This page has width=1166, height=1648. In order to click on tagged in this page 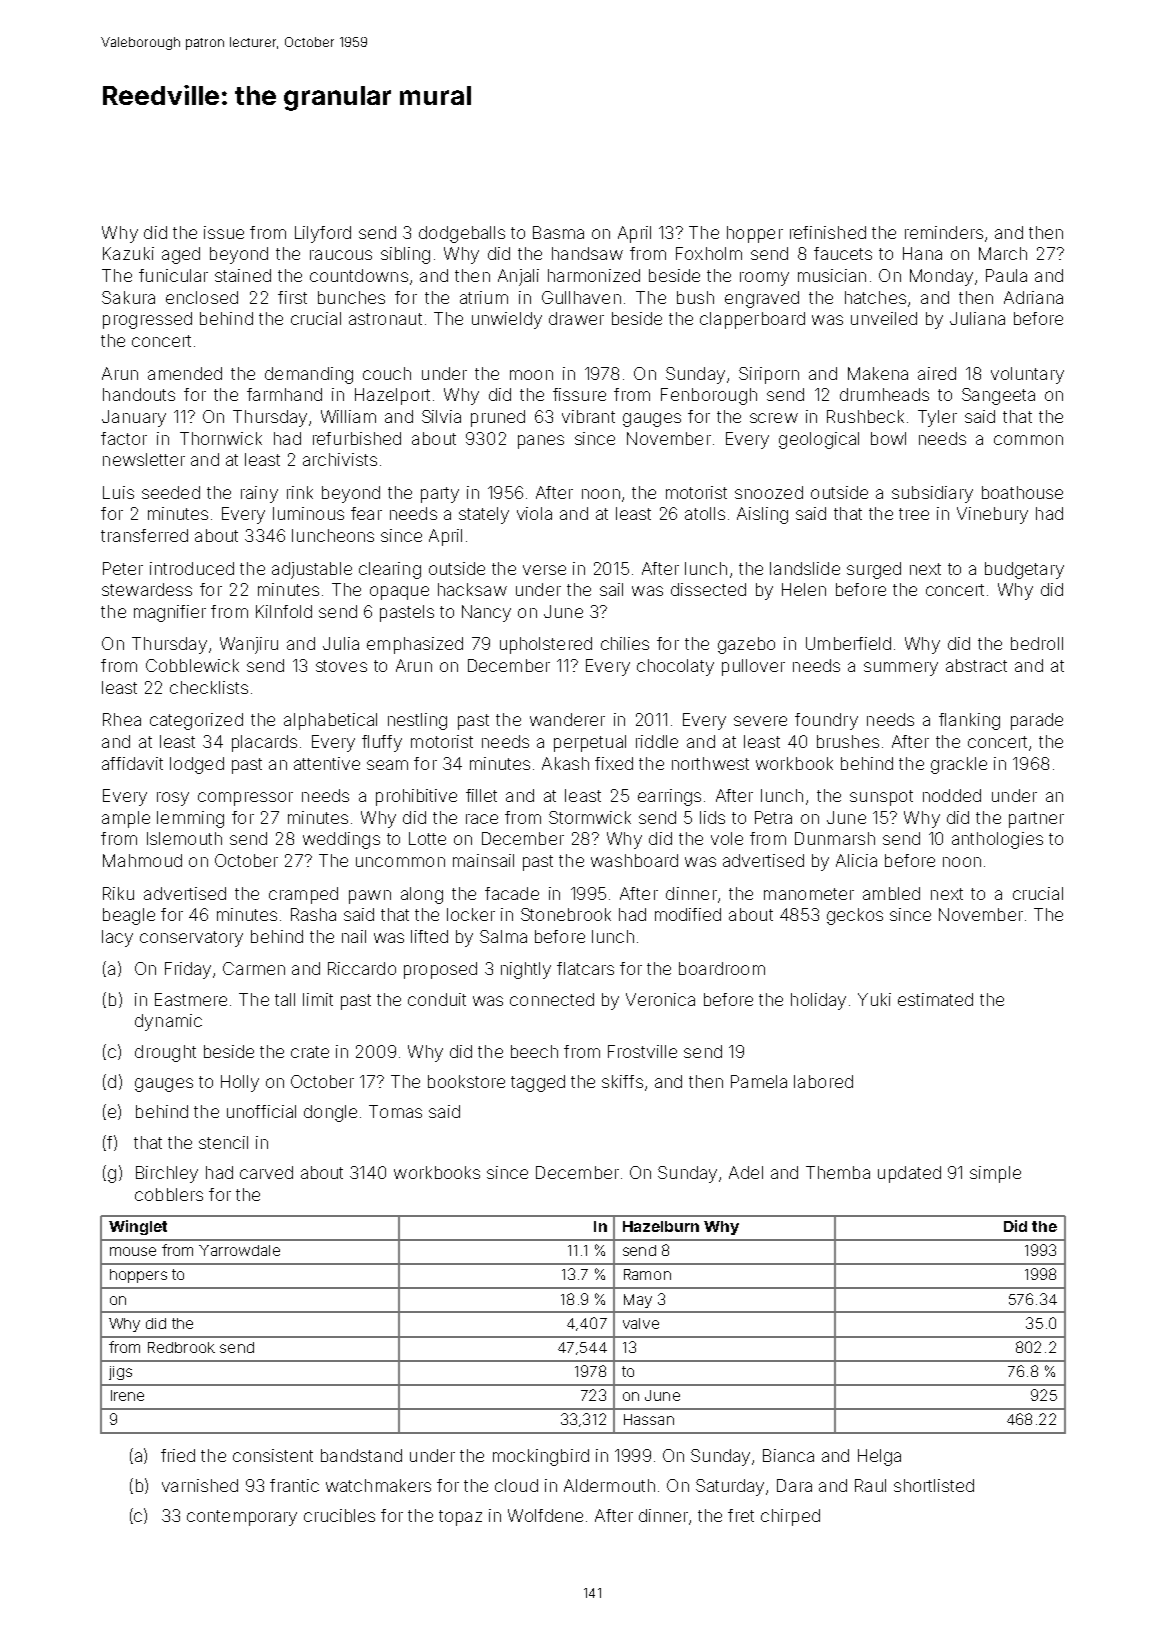, I will do `click(538, 1083)`.
